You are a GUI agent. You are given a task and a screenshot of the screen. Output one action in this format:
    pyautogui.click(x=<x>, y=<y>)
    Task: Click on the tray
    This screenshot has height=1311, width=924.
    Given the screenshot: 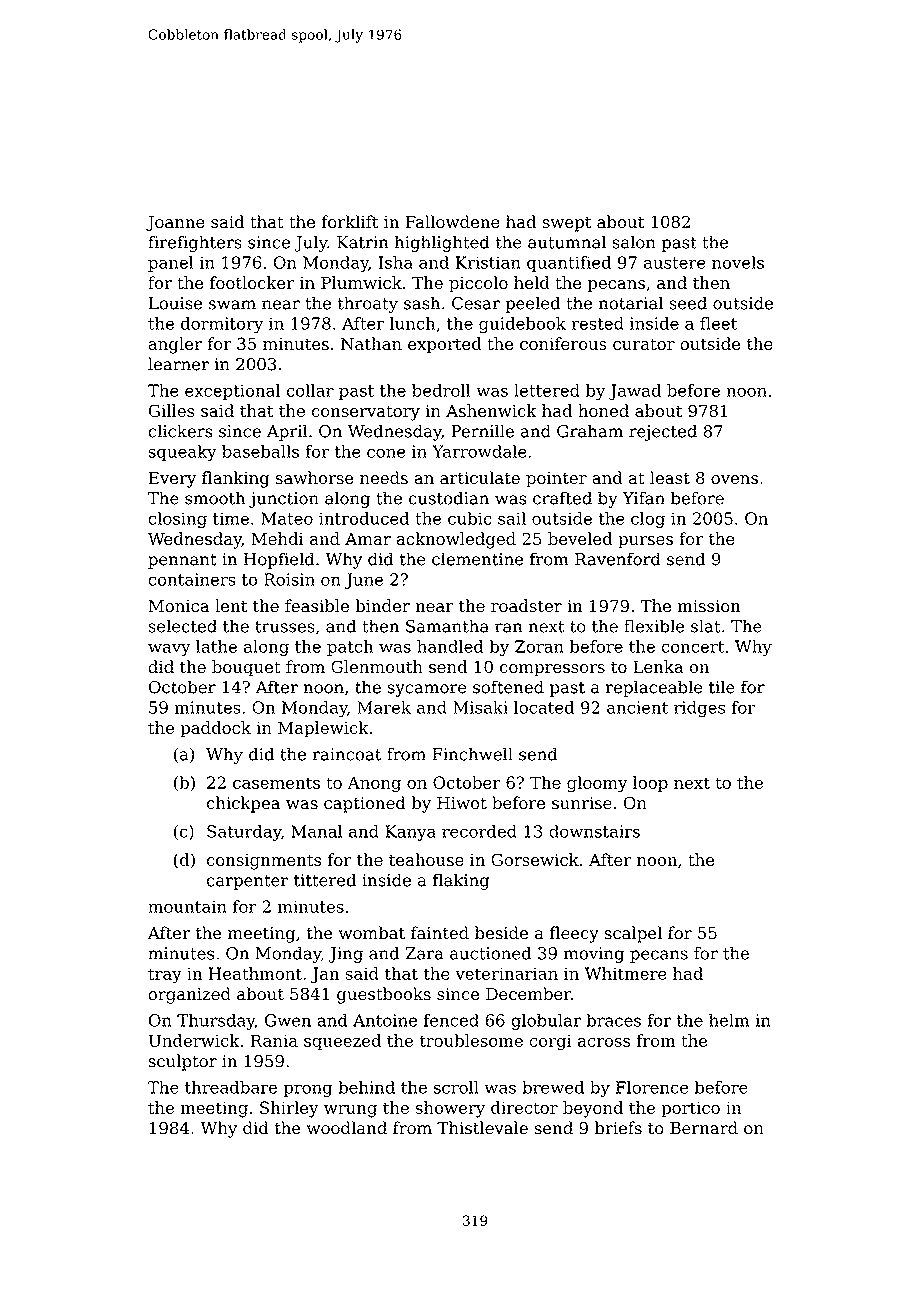 What is the action you would take?
    pyautogui.click(x=165, y=976)
